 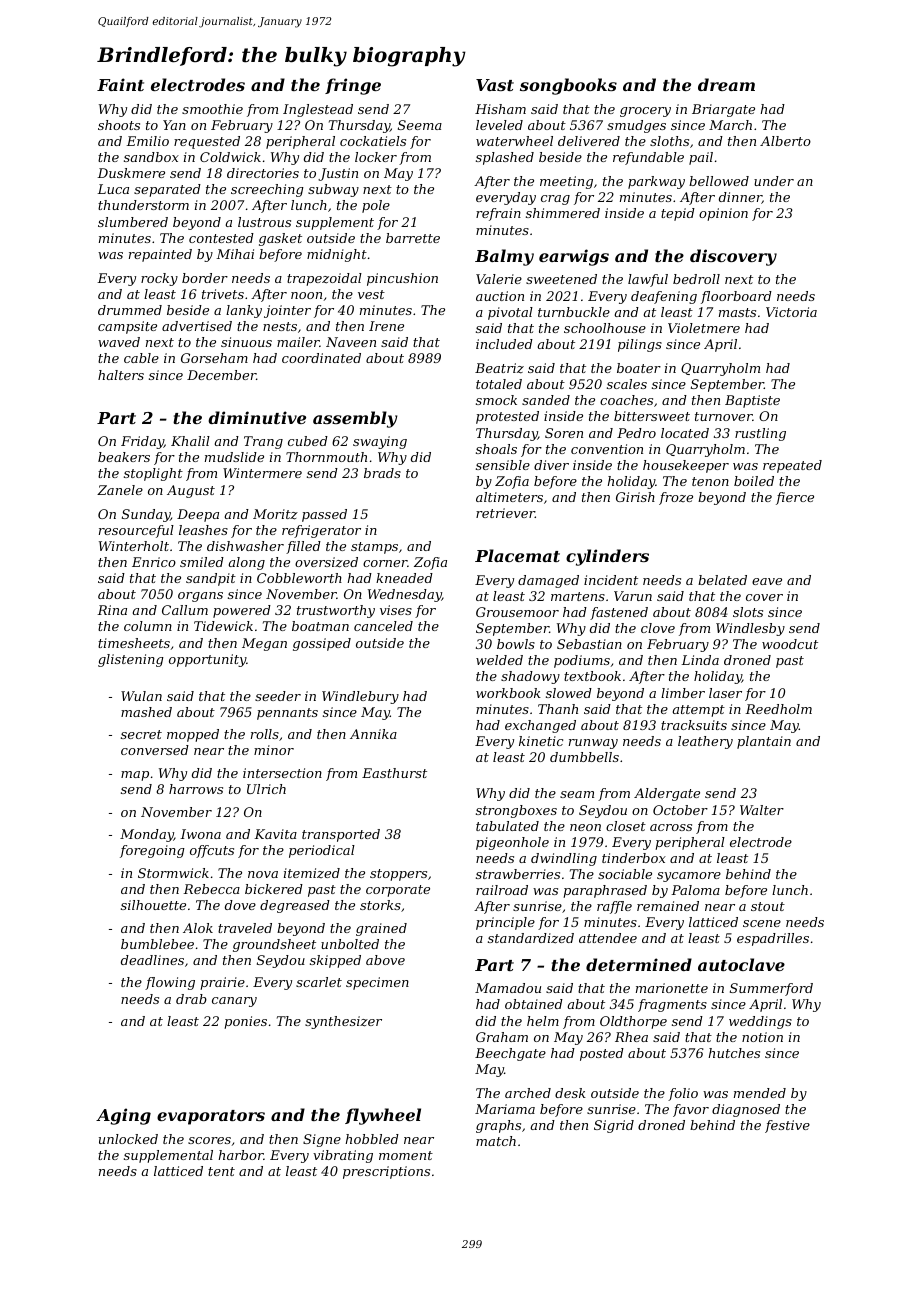 I want to click on prescriptions, so click(x=386, y=1172).
